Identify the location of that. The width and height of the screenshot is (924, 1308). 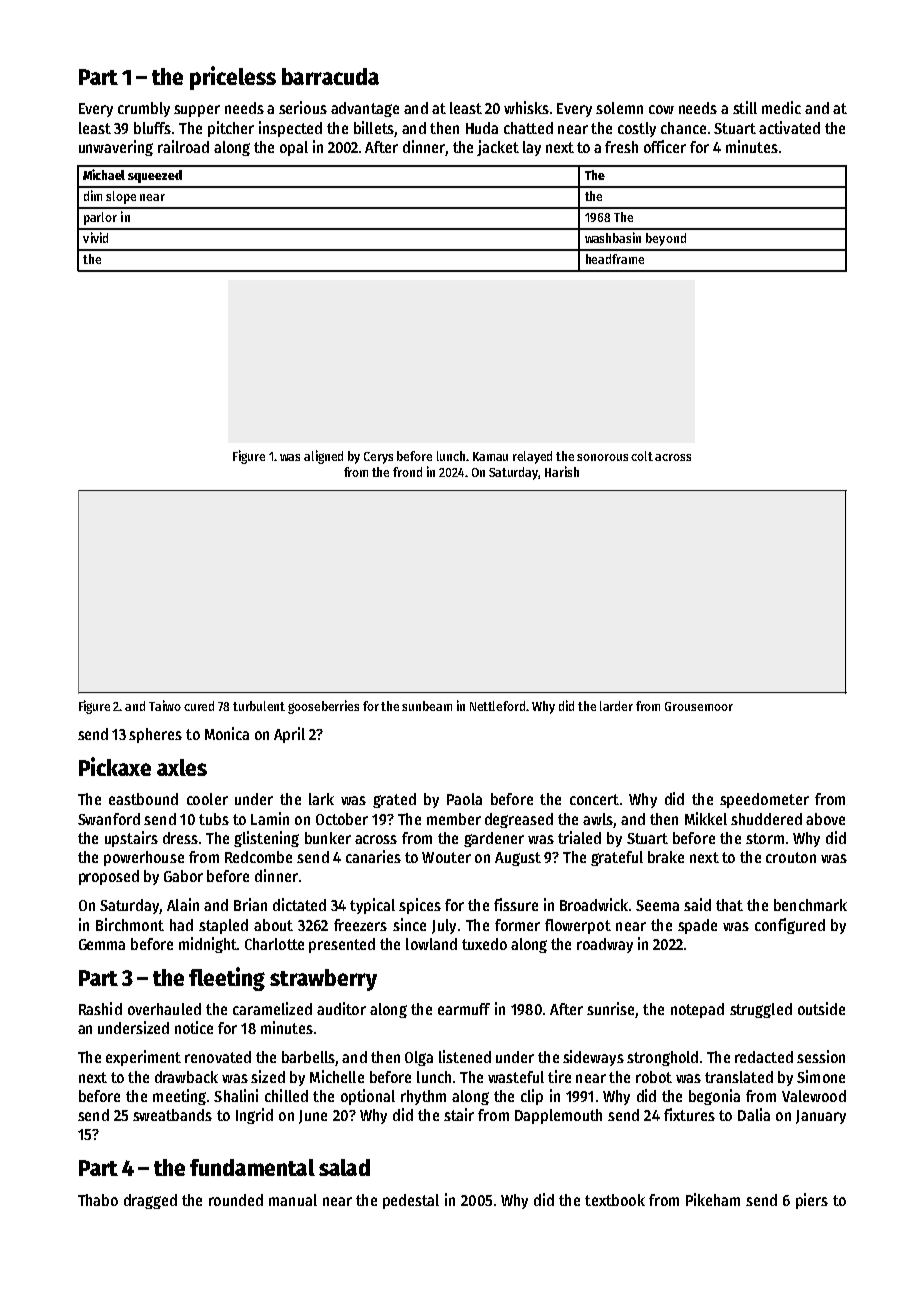
(729, 905).
